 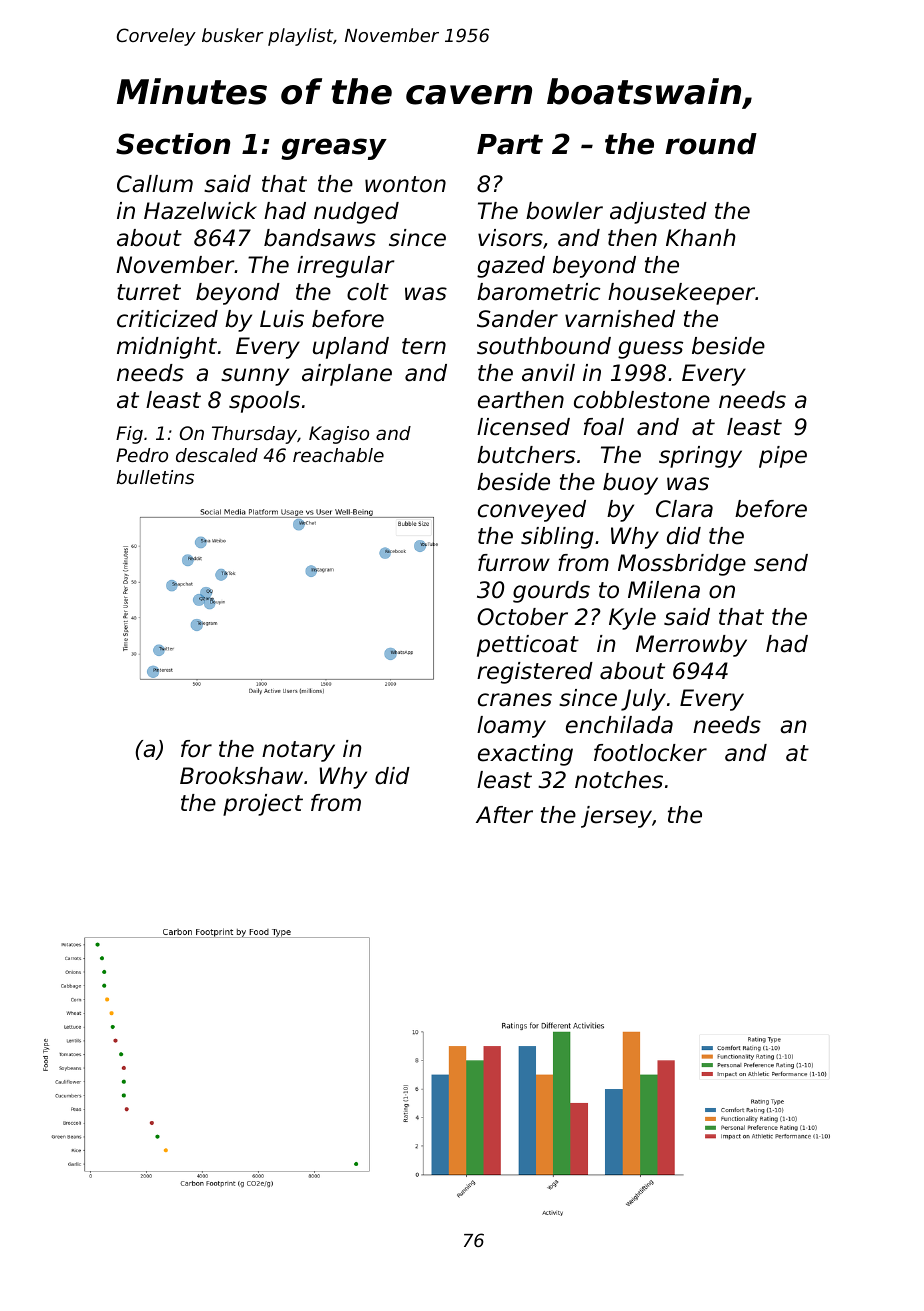 What do you see at coordinates (298, 751) in the page?
I see `notary` at bounding box center [298, 751].
